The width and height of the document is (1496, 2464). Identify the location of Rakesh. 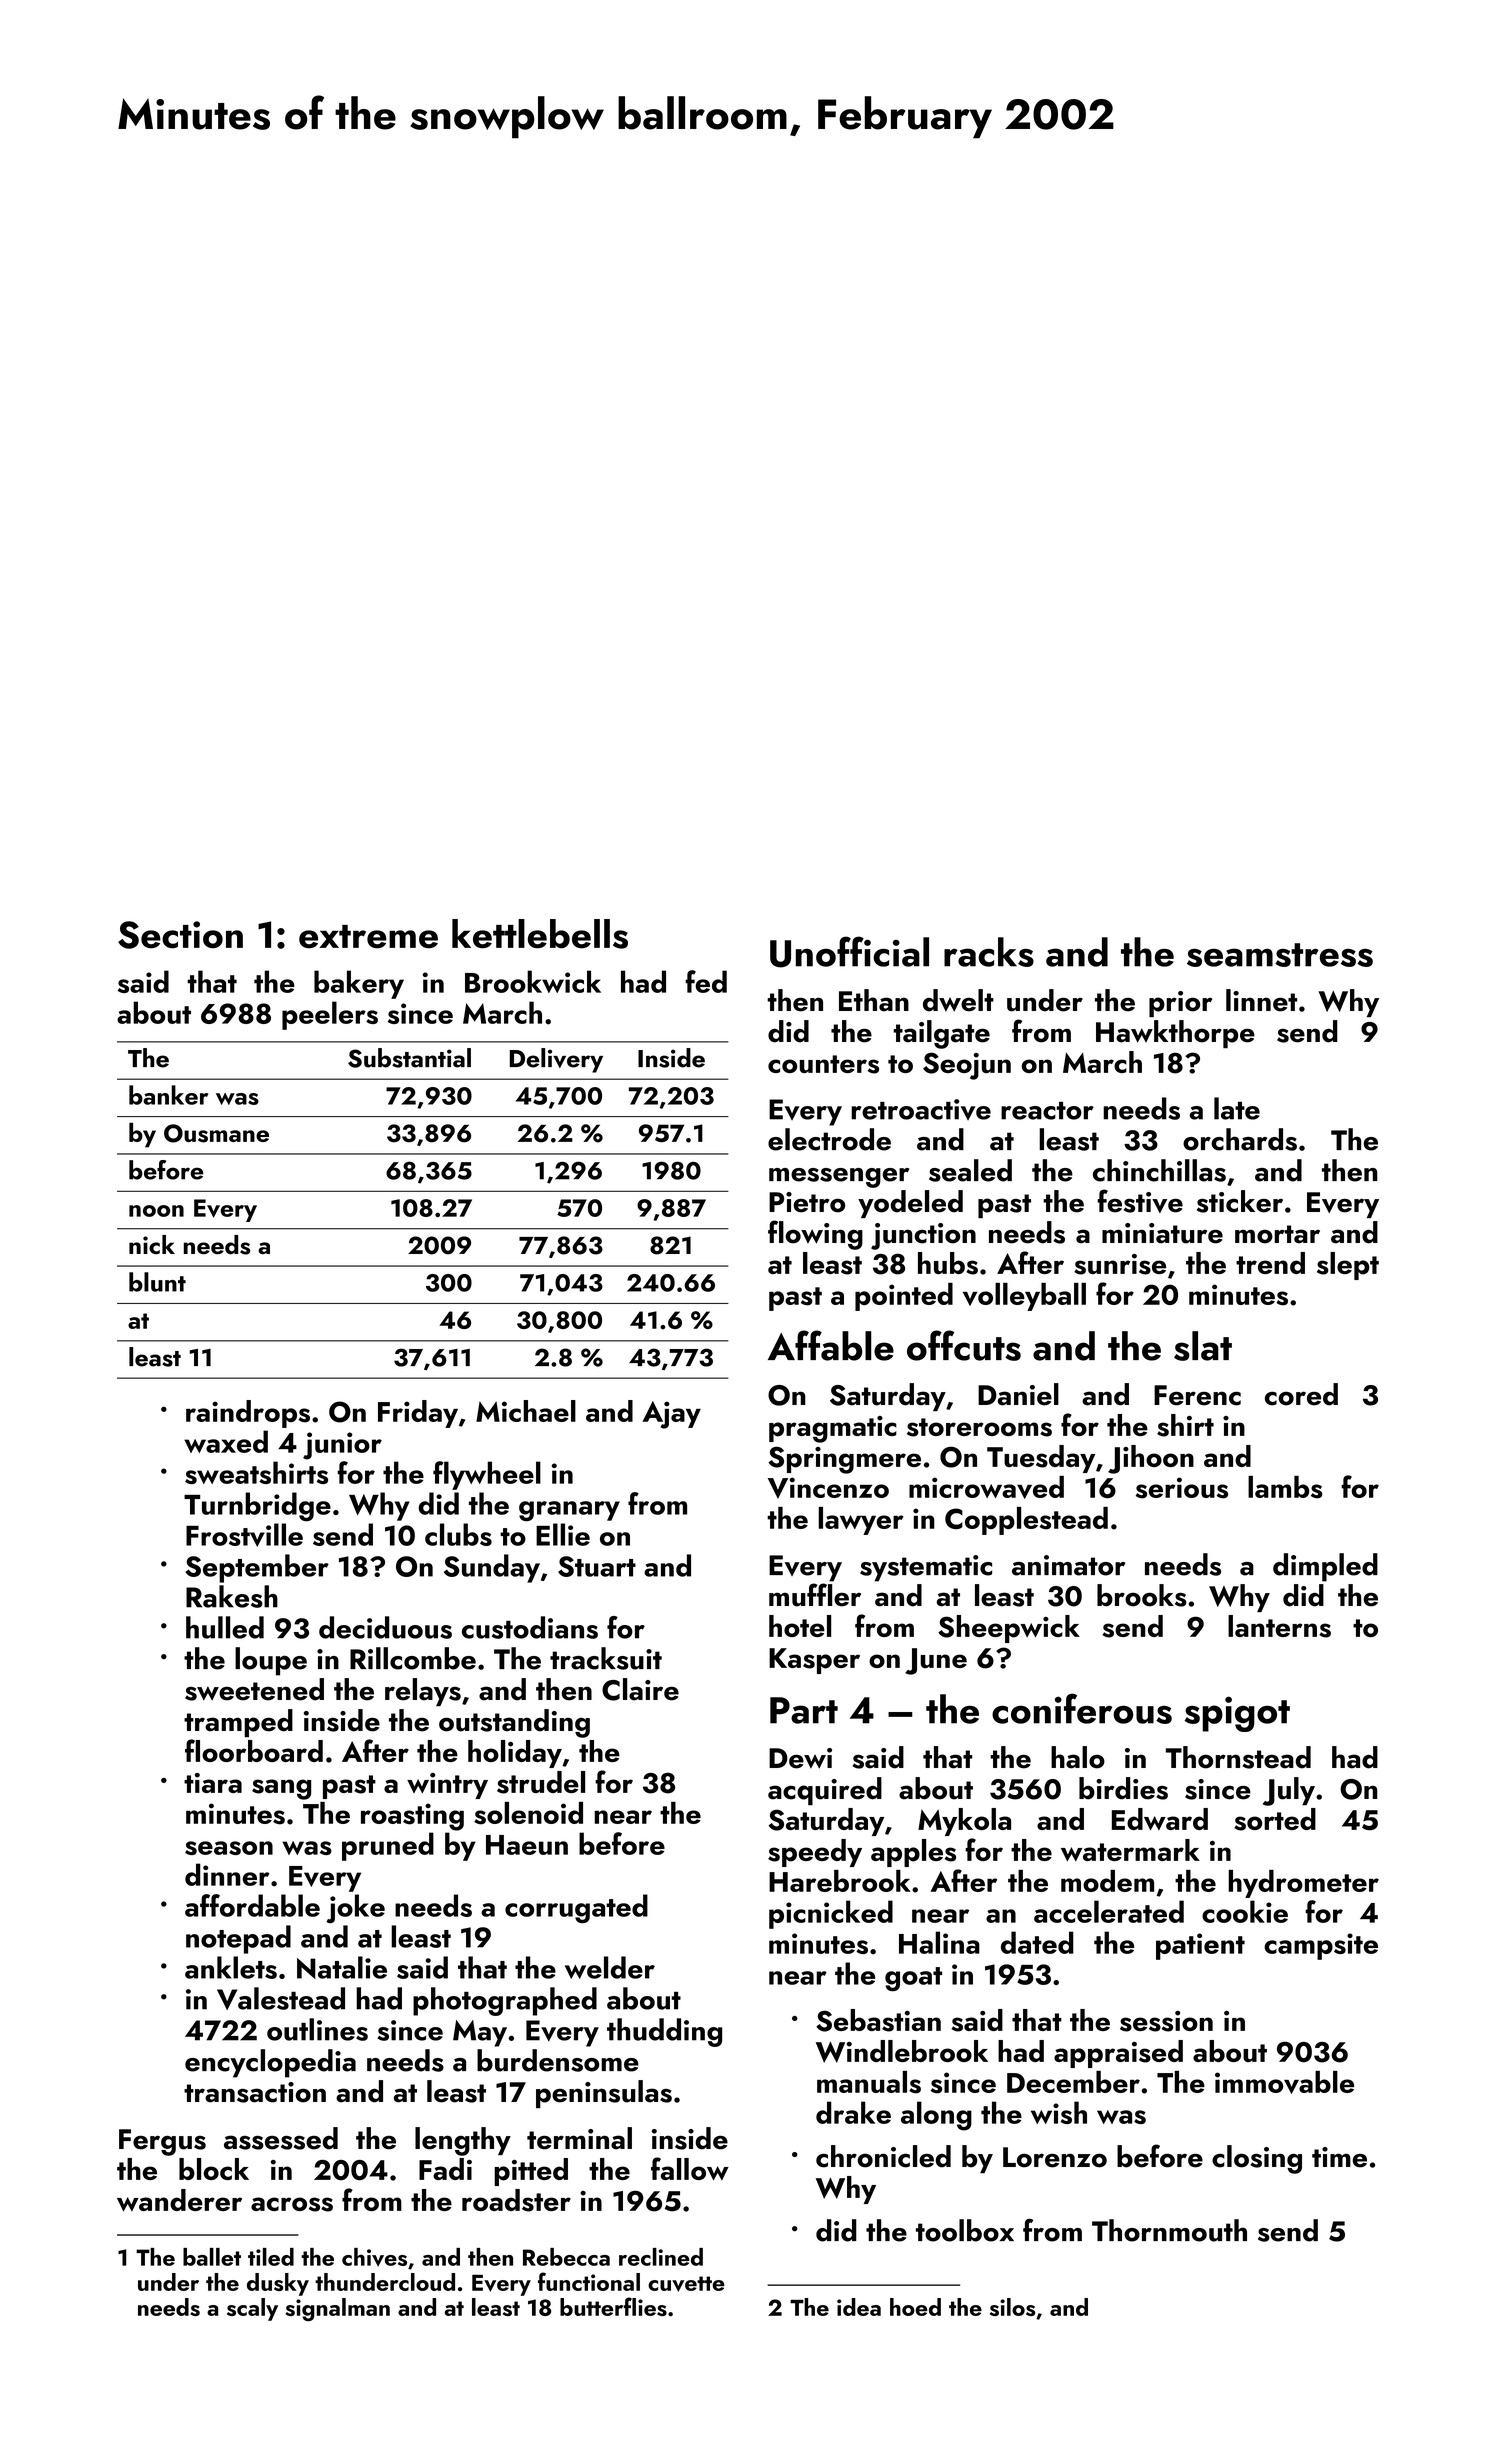
(232, 1596).
